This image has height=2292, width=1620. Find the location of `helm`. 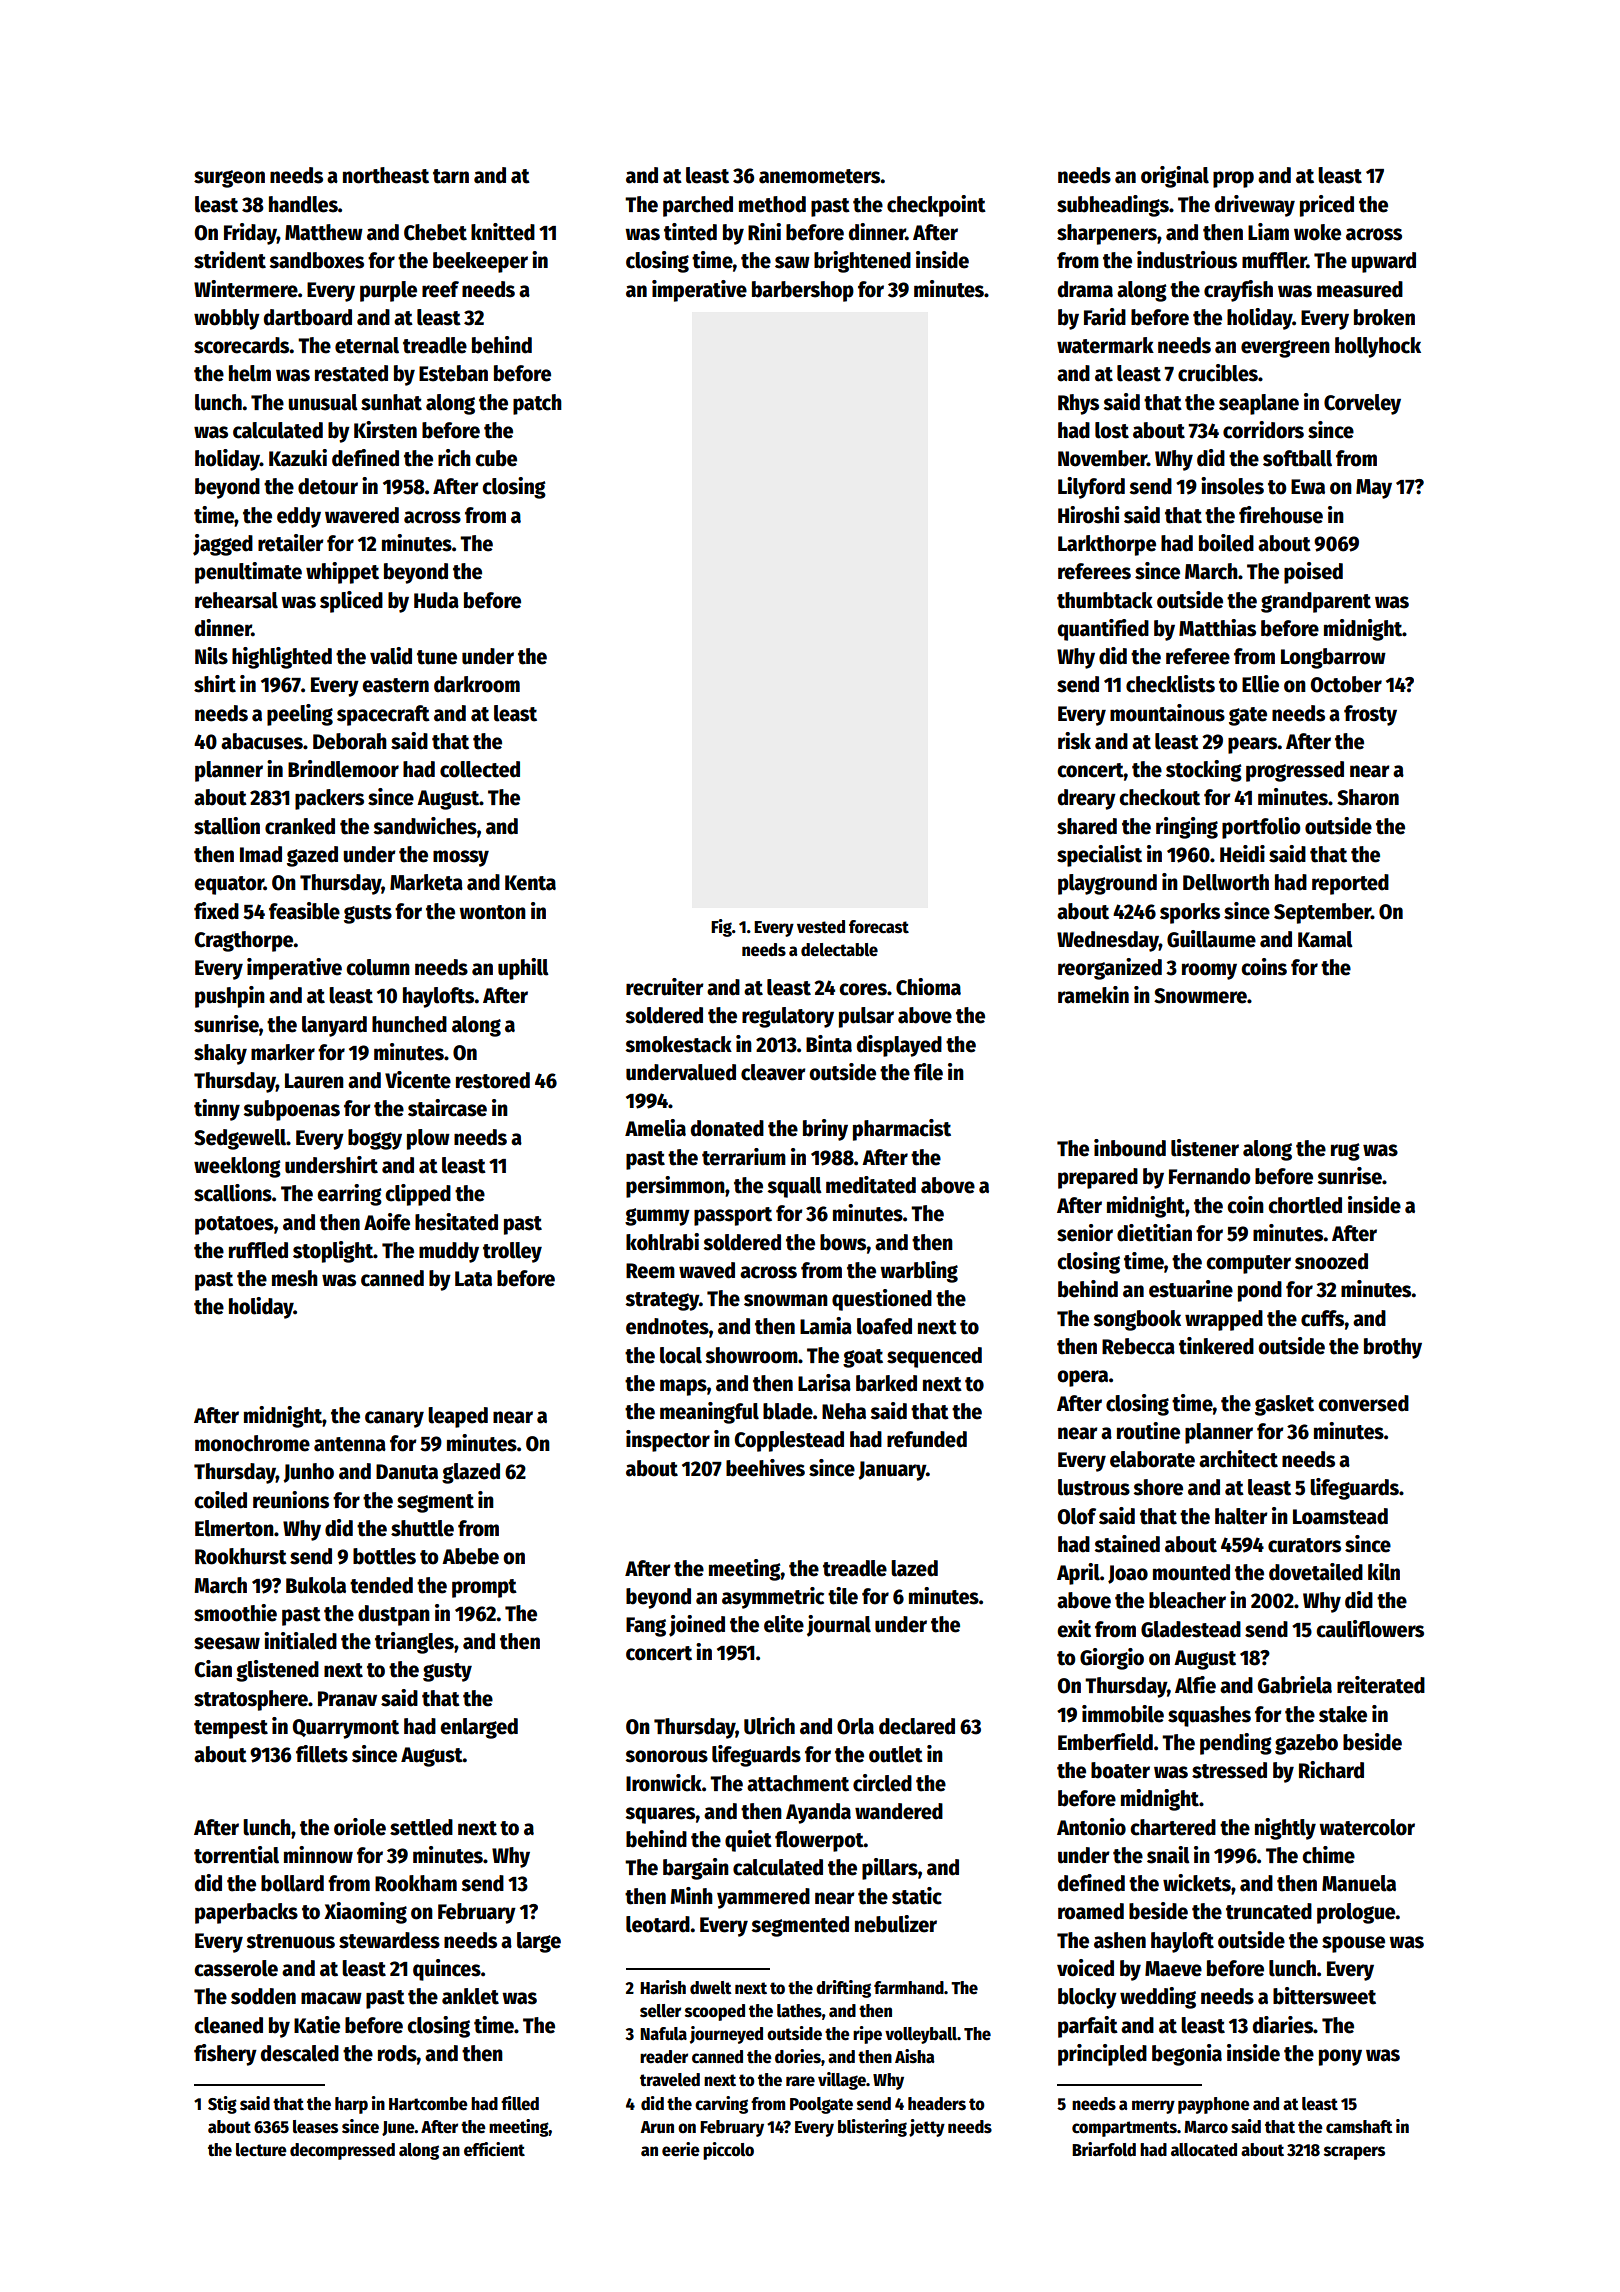

helm is located at coordinates (250, 373).
